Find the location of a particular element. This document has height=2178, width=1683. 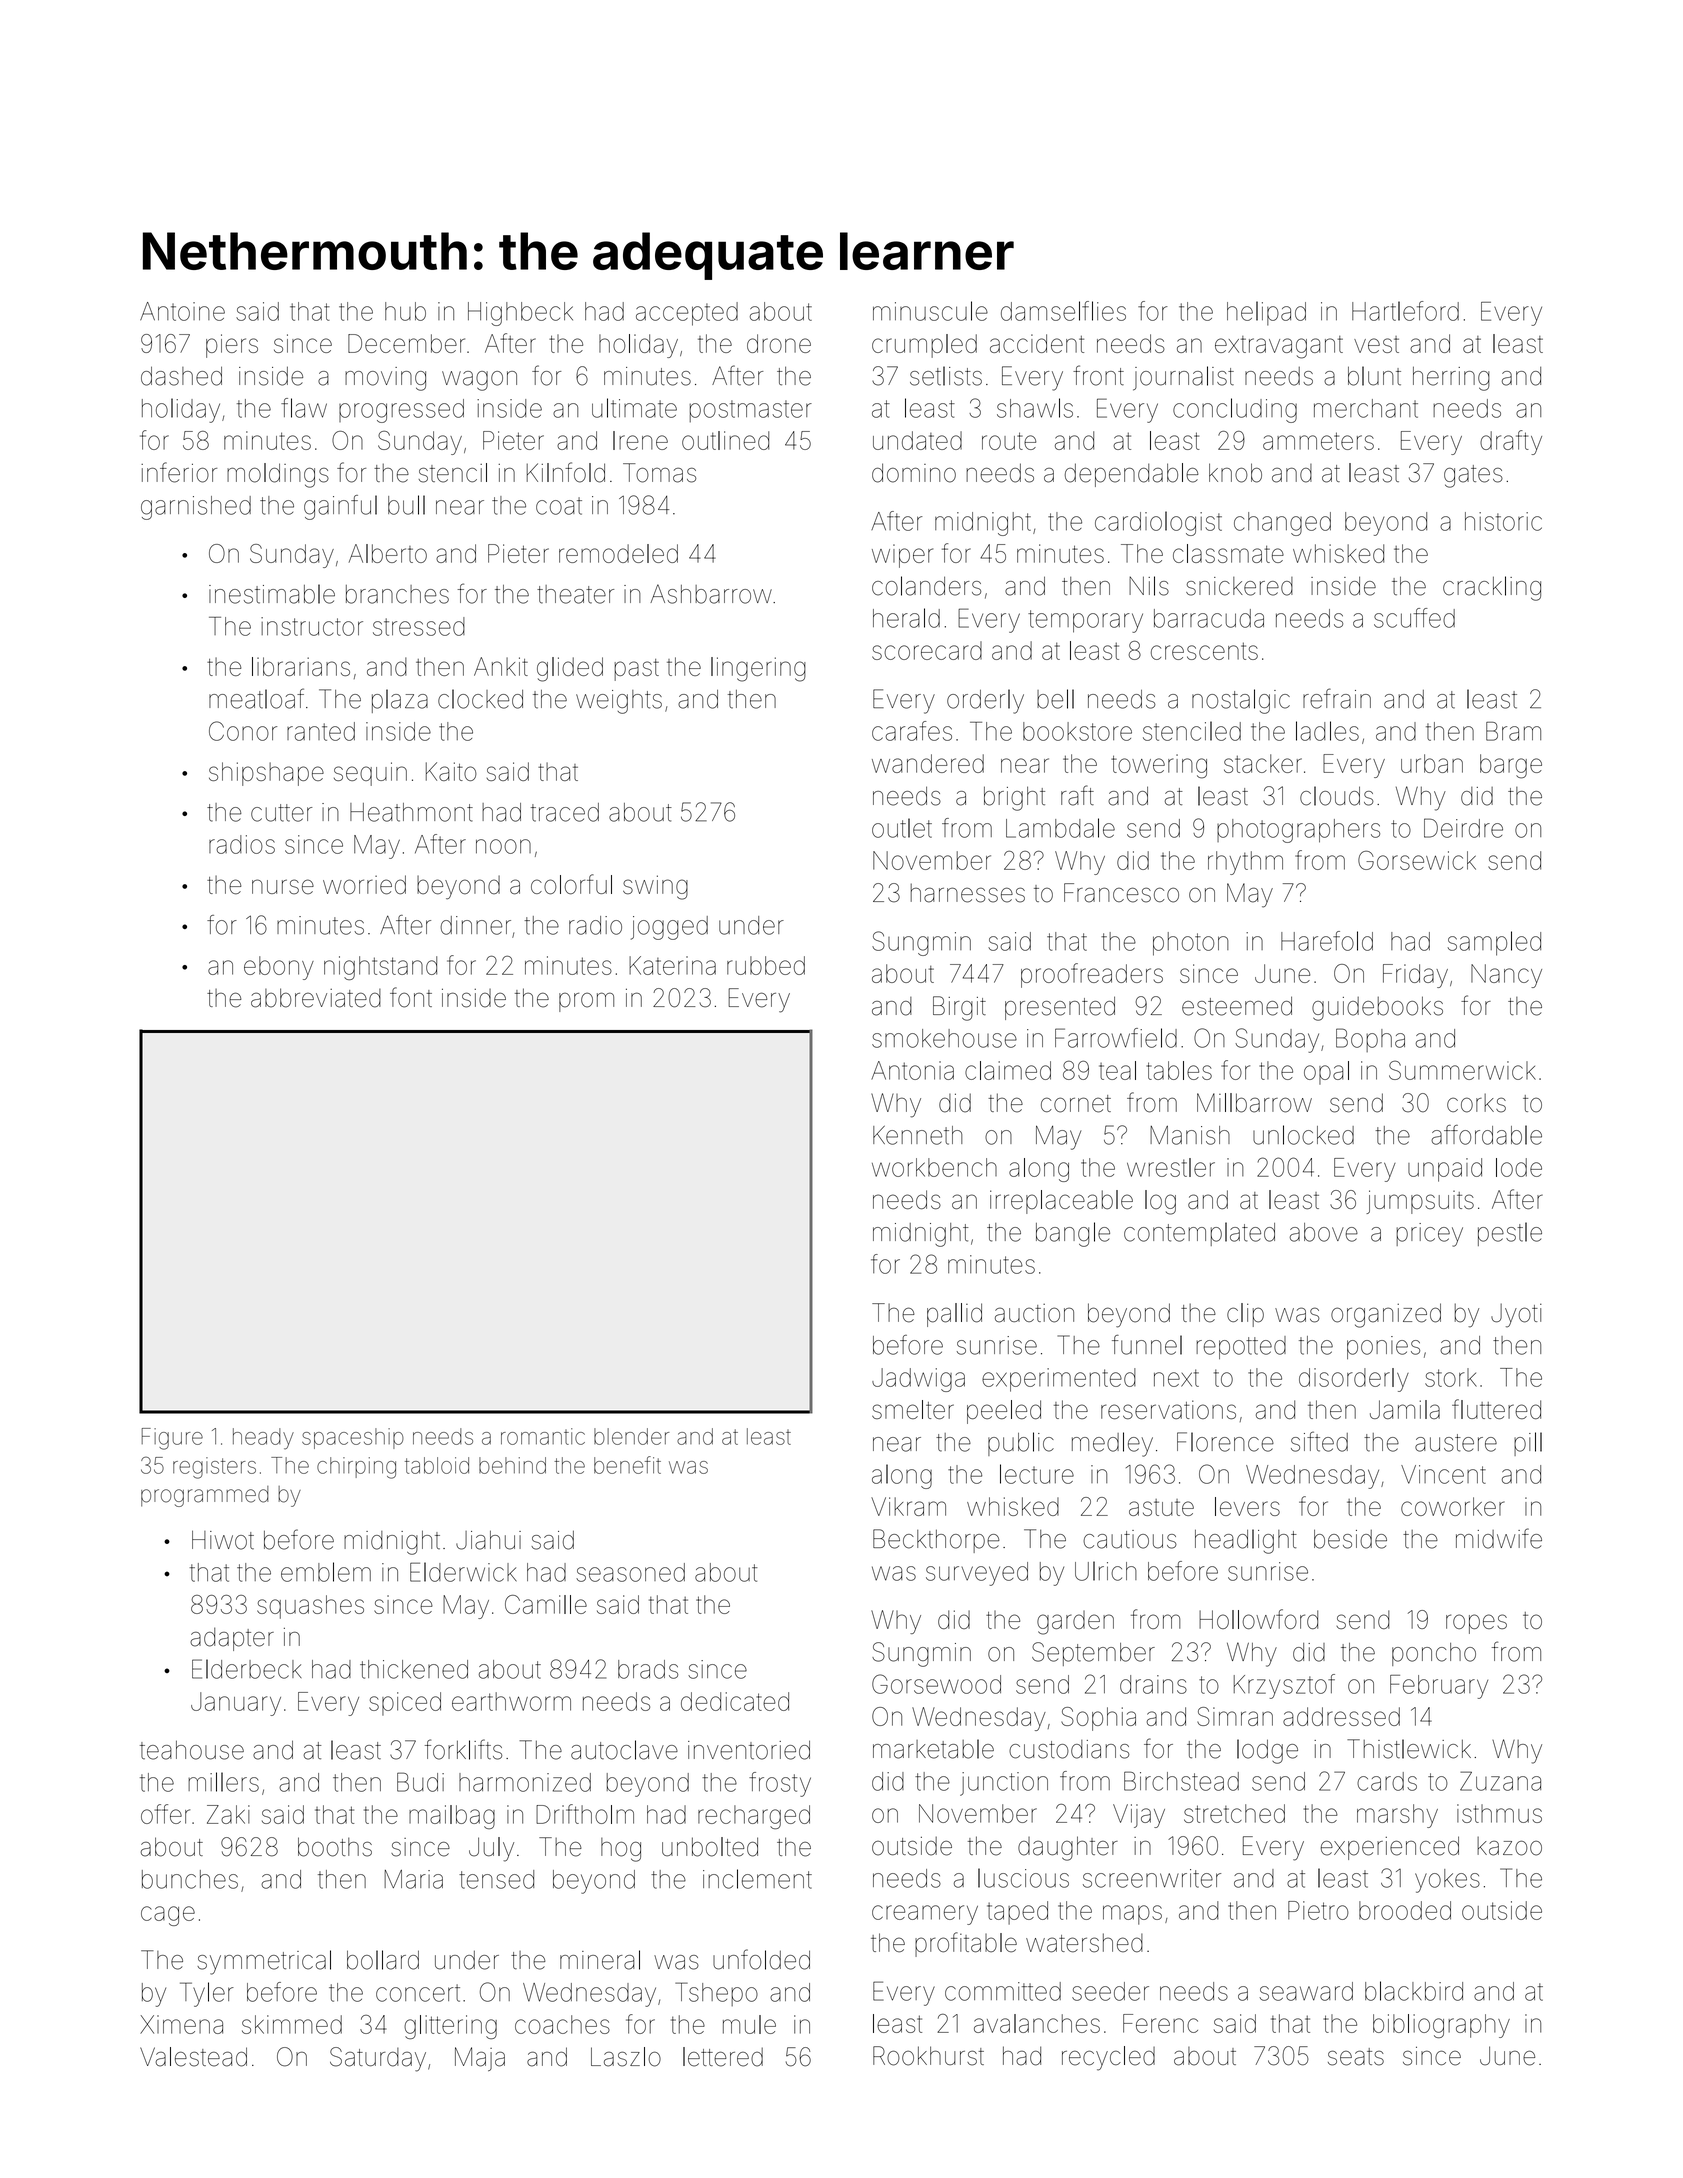

accepted is located at coordinates (687, 314).
